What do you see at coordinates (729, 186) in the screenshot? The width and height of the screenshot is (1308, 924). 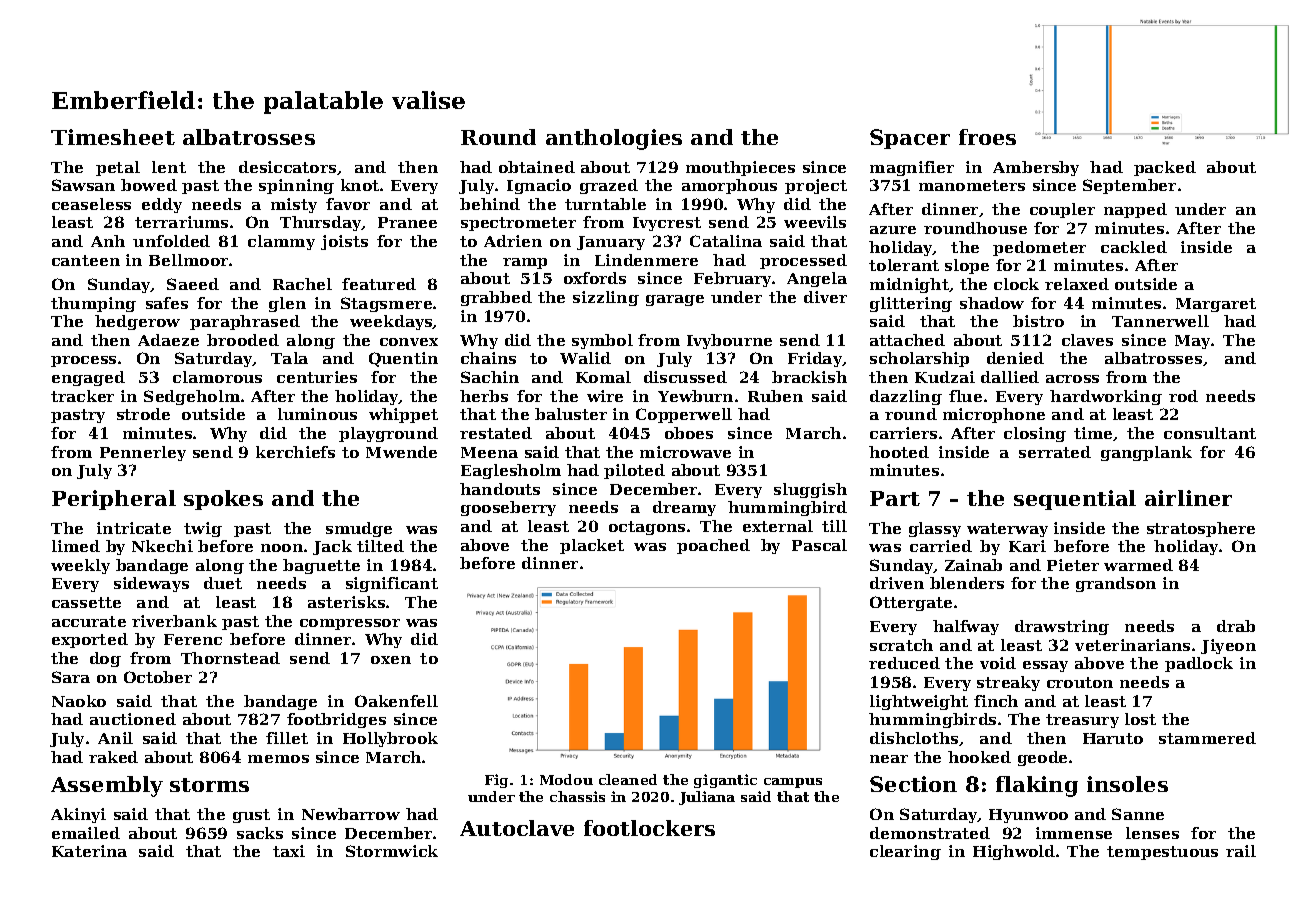 I see `amorphous` at bounding box center [729, 186].
